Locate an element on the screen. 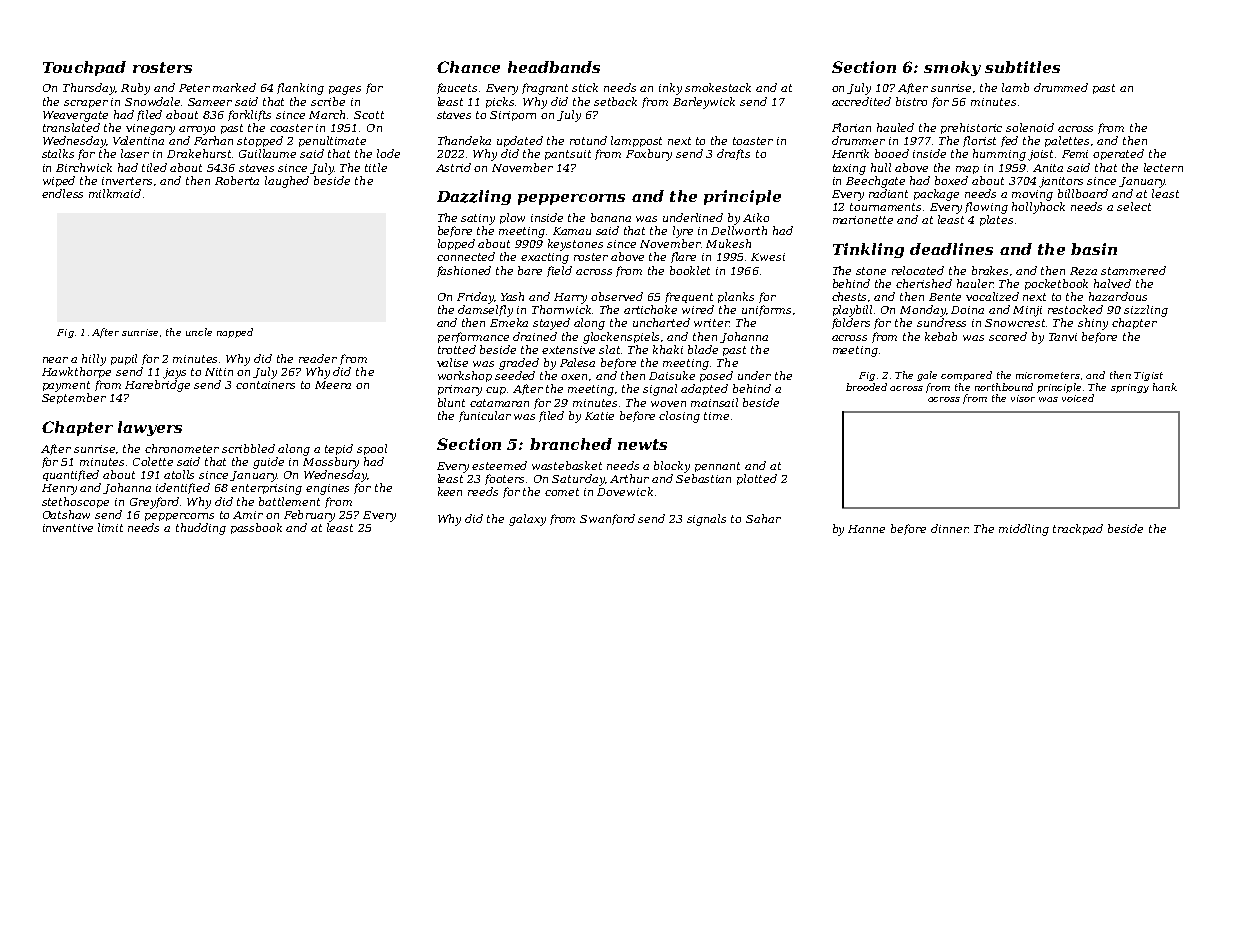 The width and height of the screenshot is (1233, 952). Guillaume is located at coordinates (267, 153).
